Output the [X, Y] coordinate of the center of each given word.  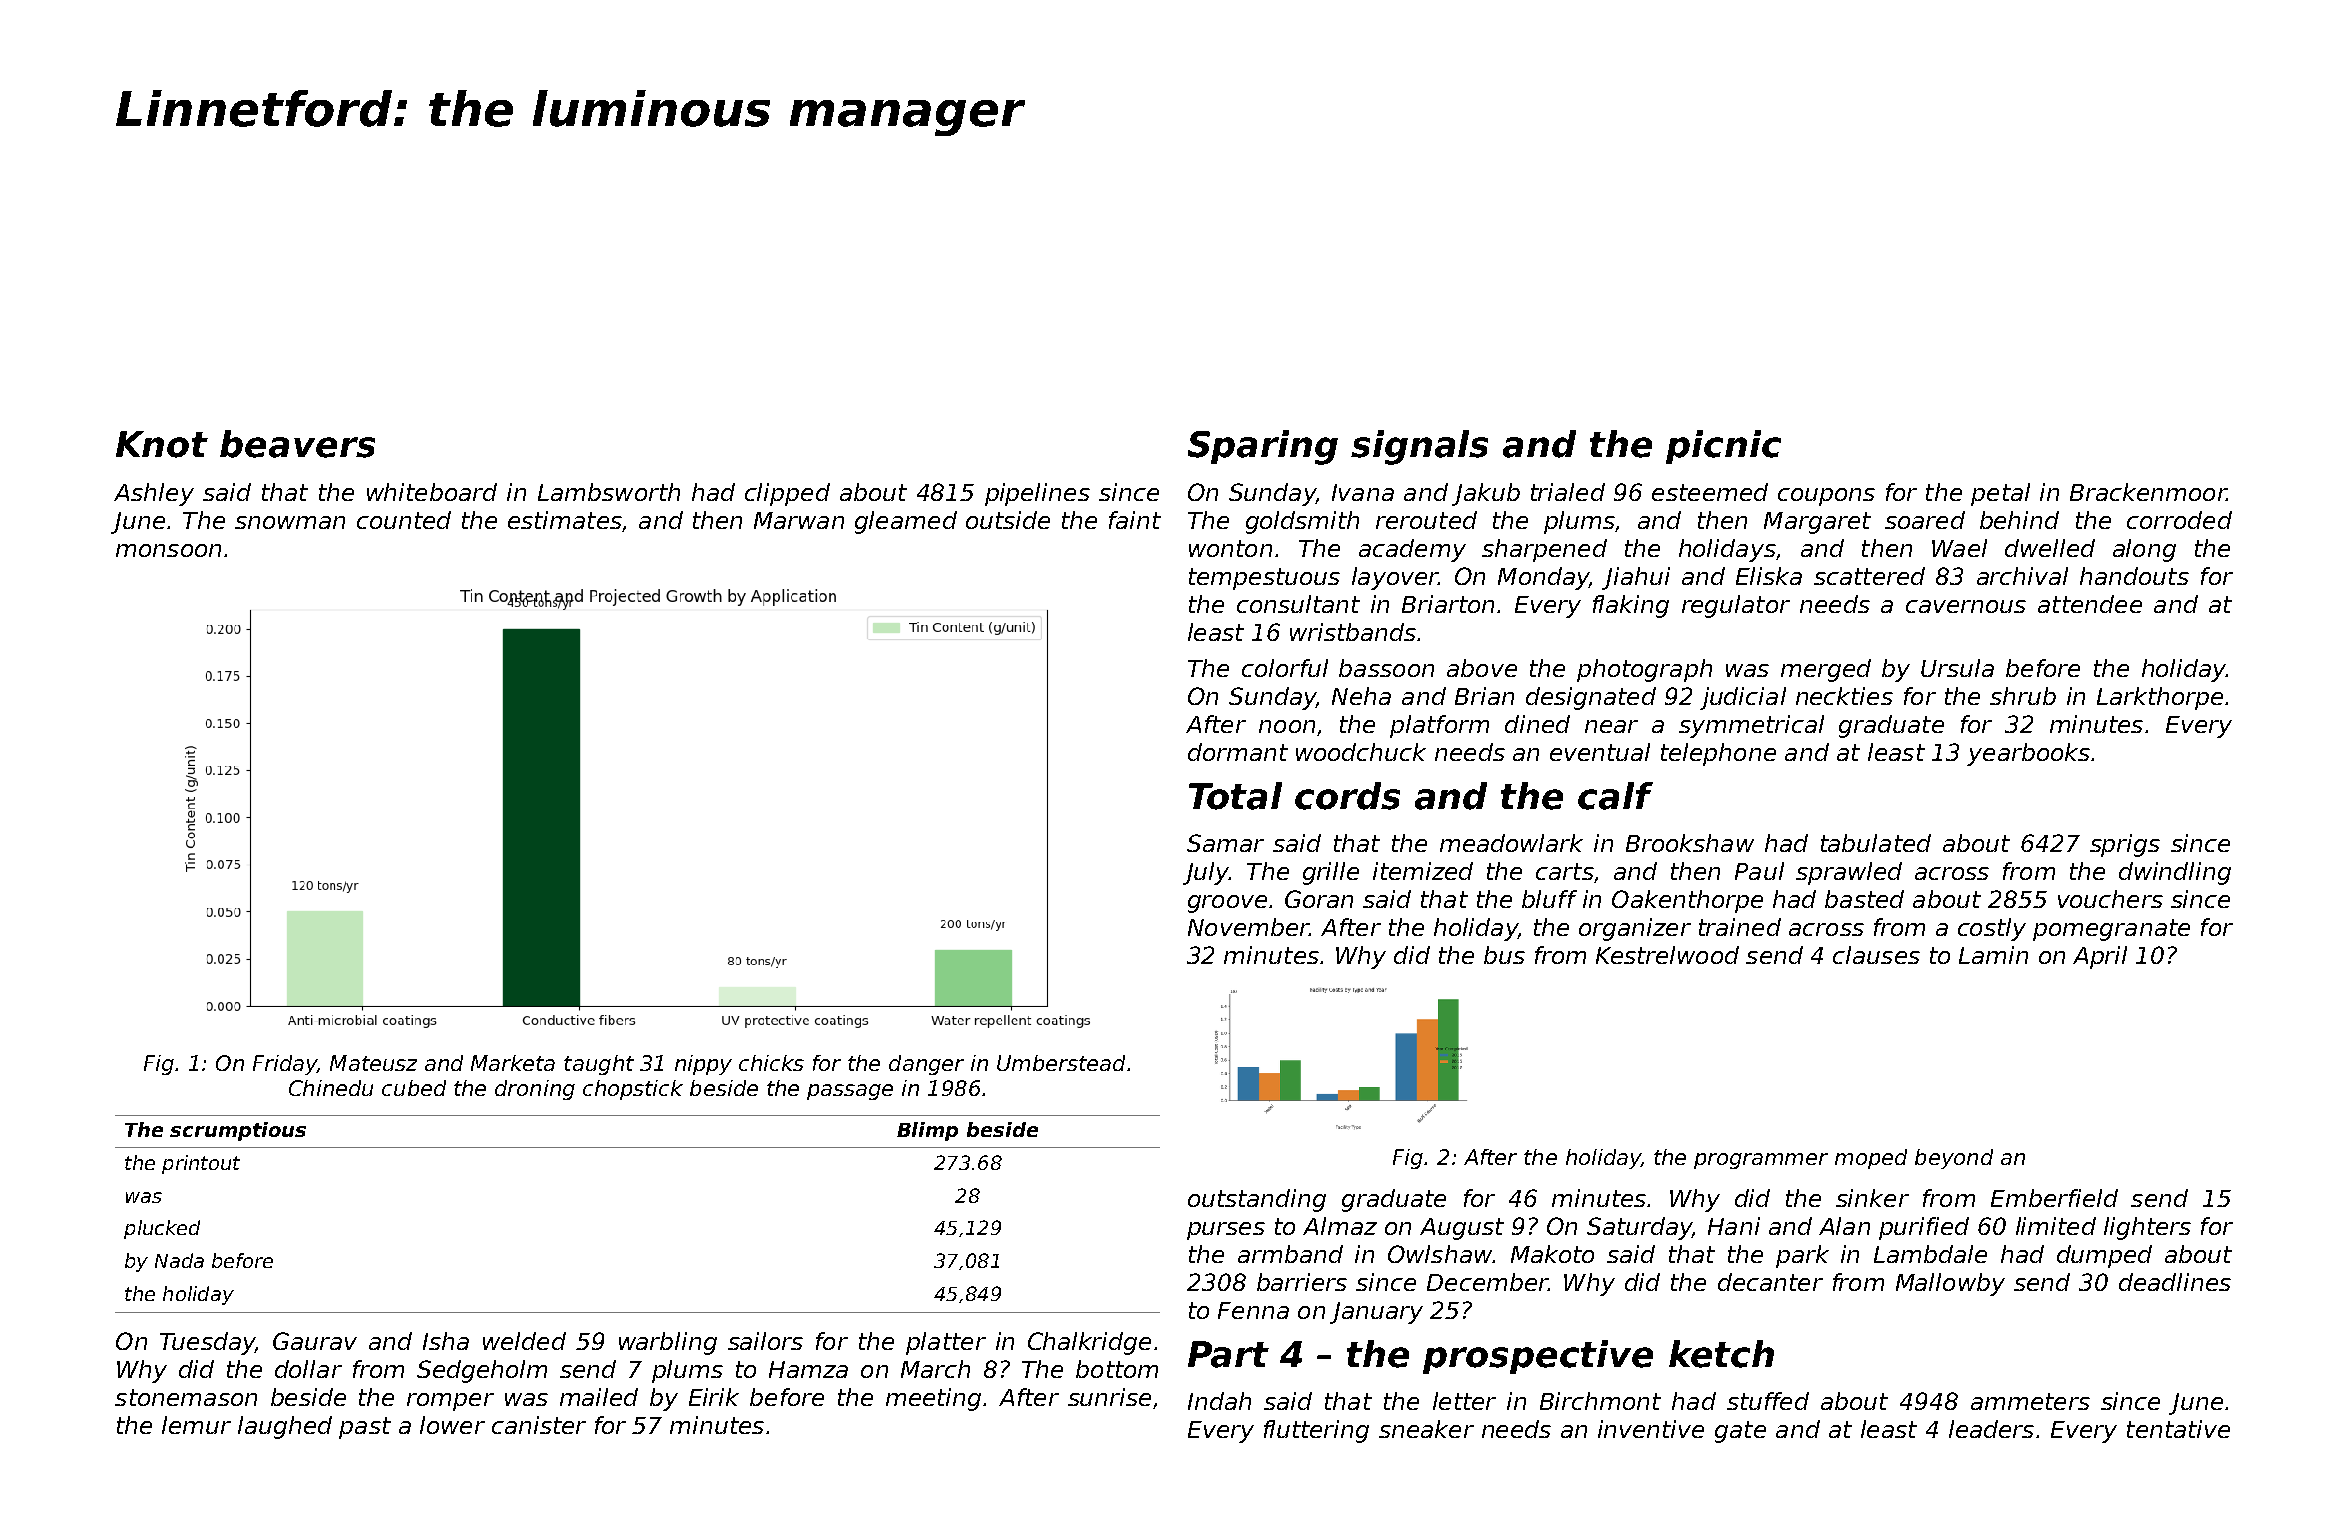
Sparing [1263, 447]
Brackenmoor [2148, 492]
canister [539, 1425]
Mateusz [373, 1063]
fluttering [1316, 1431]
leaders [1991, 1429]
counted [404, 520]
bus [1504, 955]
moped [1871, 1159]
